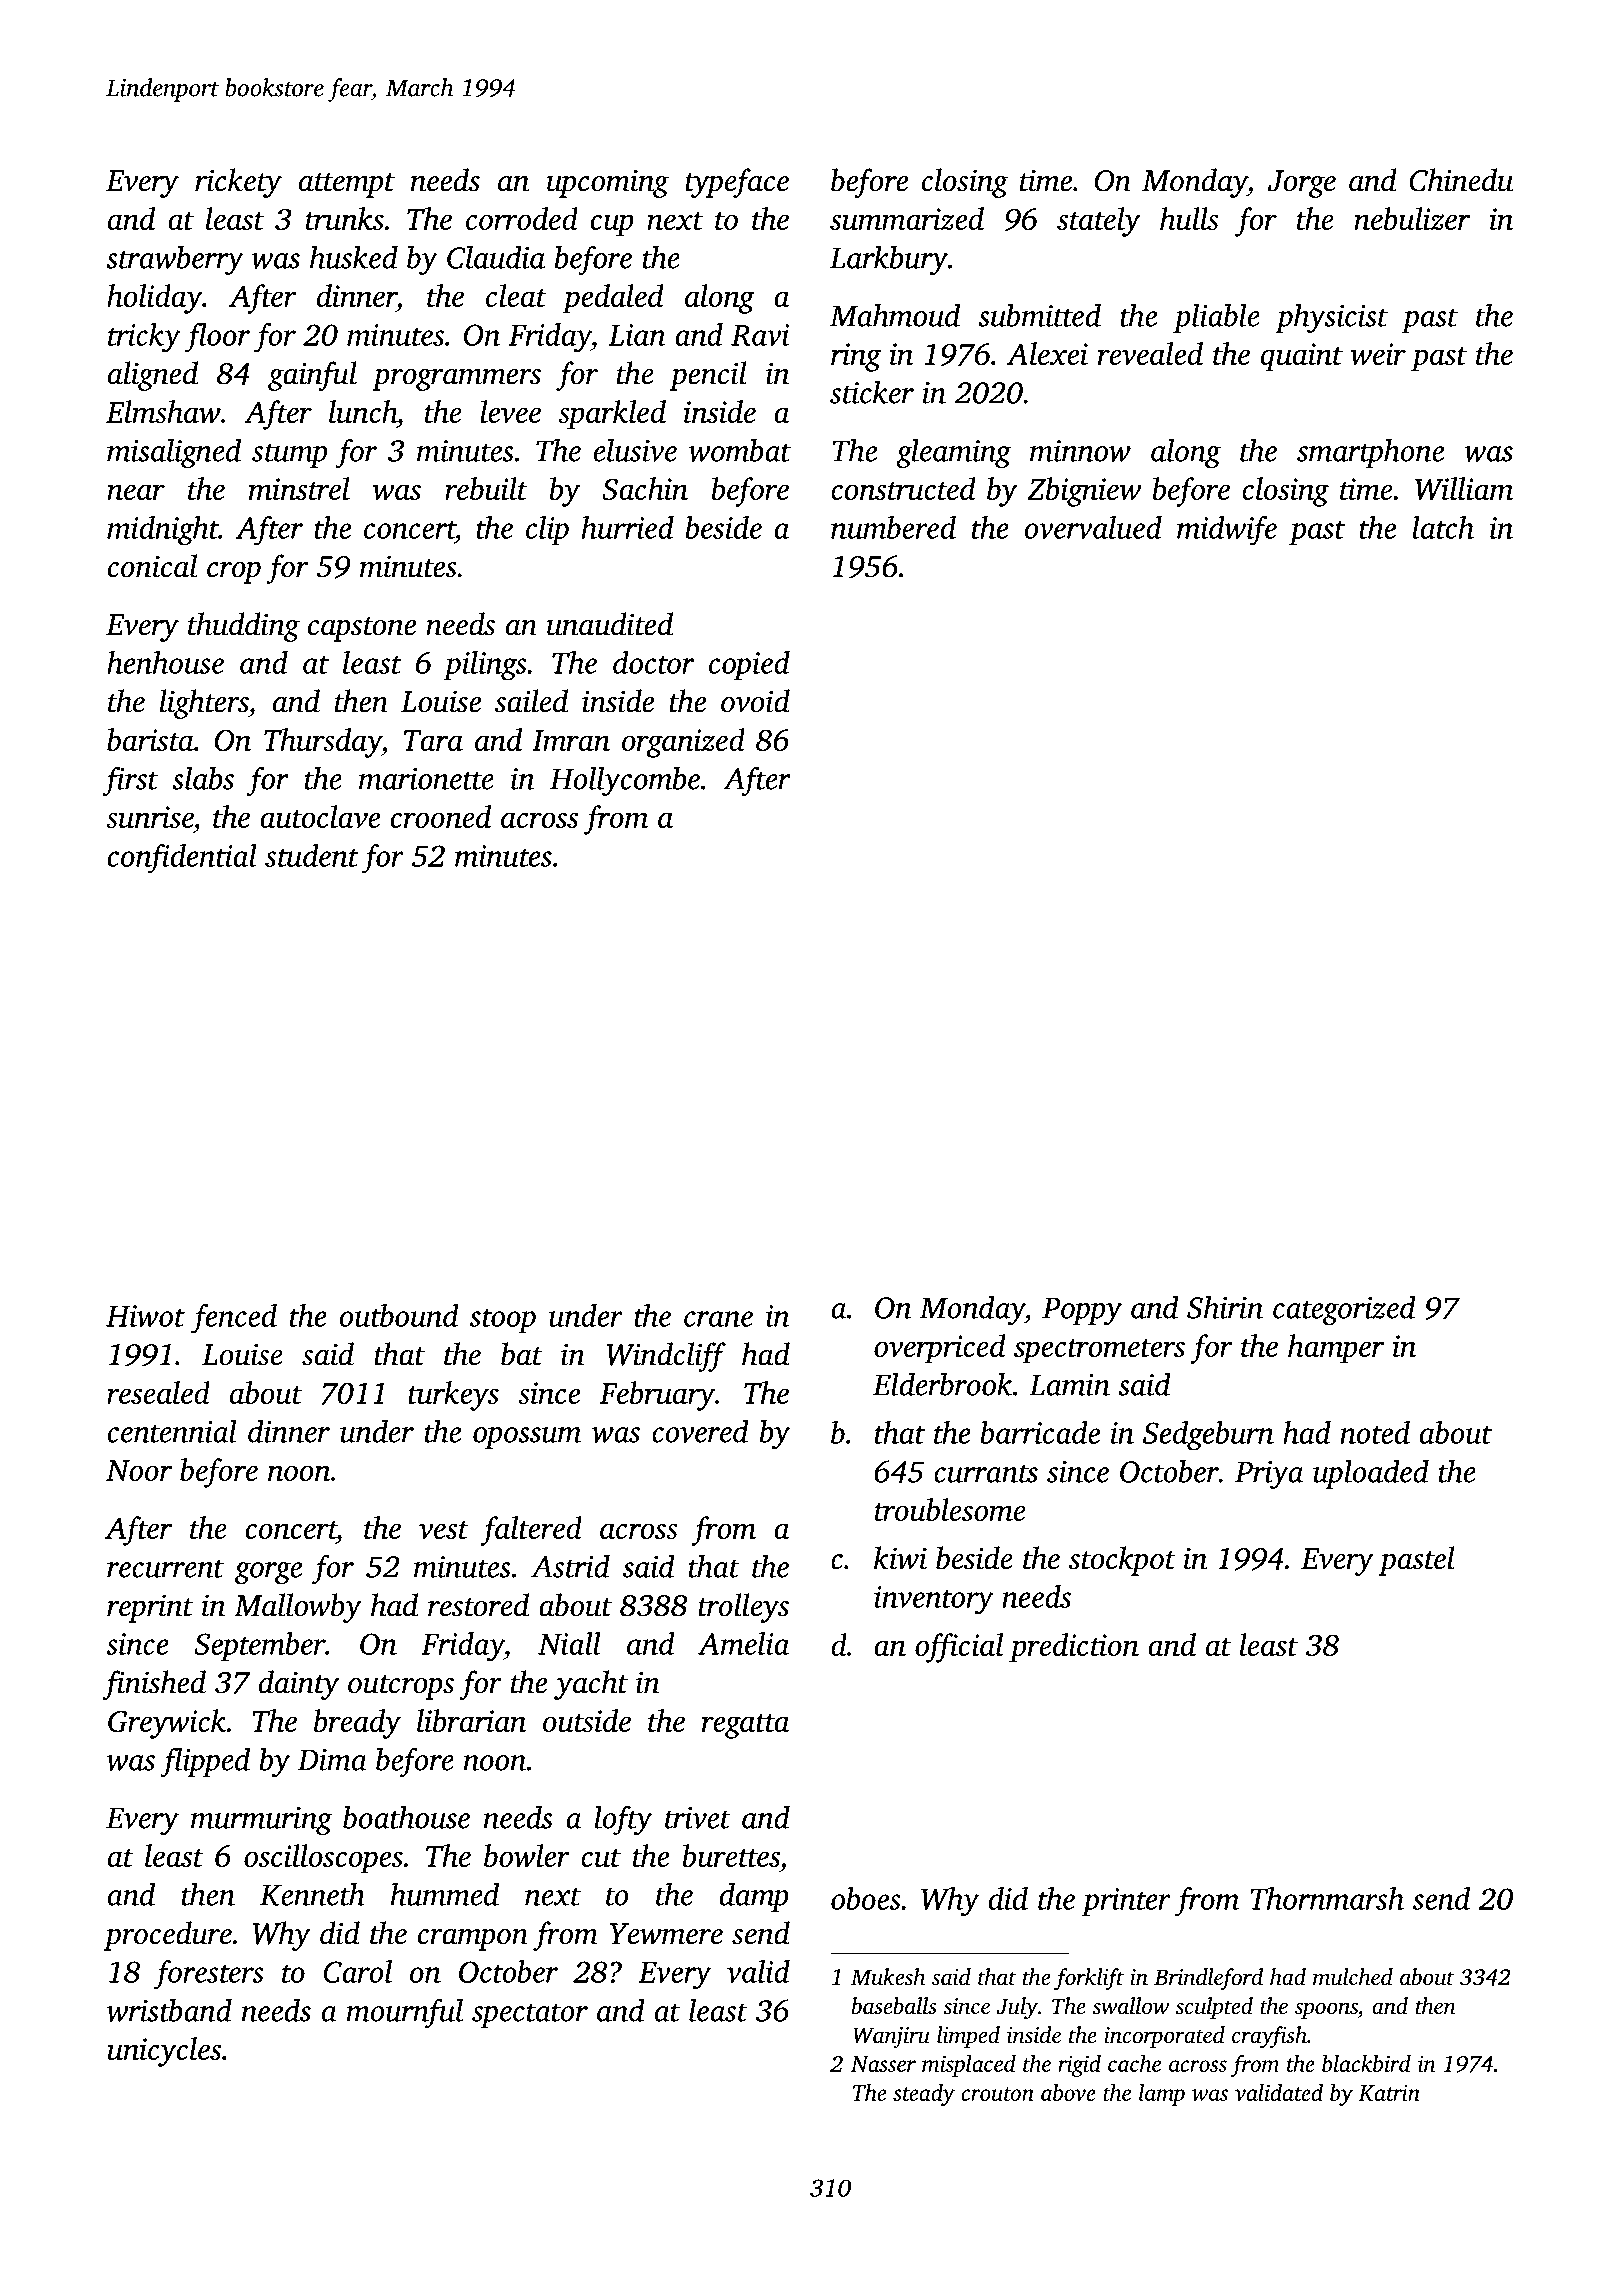 The height and width of the screenshot is (2292, 1620). What do you see at coordinates (139, 1470) in the screenshot?
I see `Noor` at bounding box center [139, 1470].
